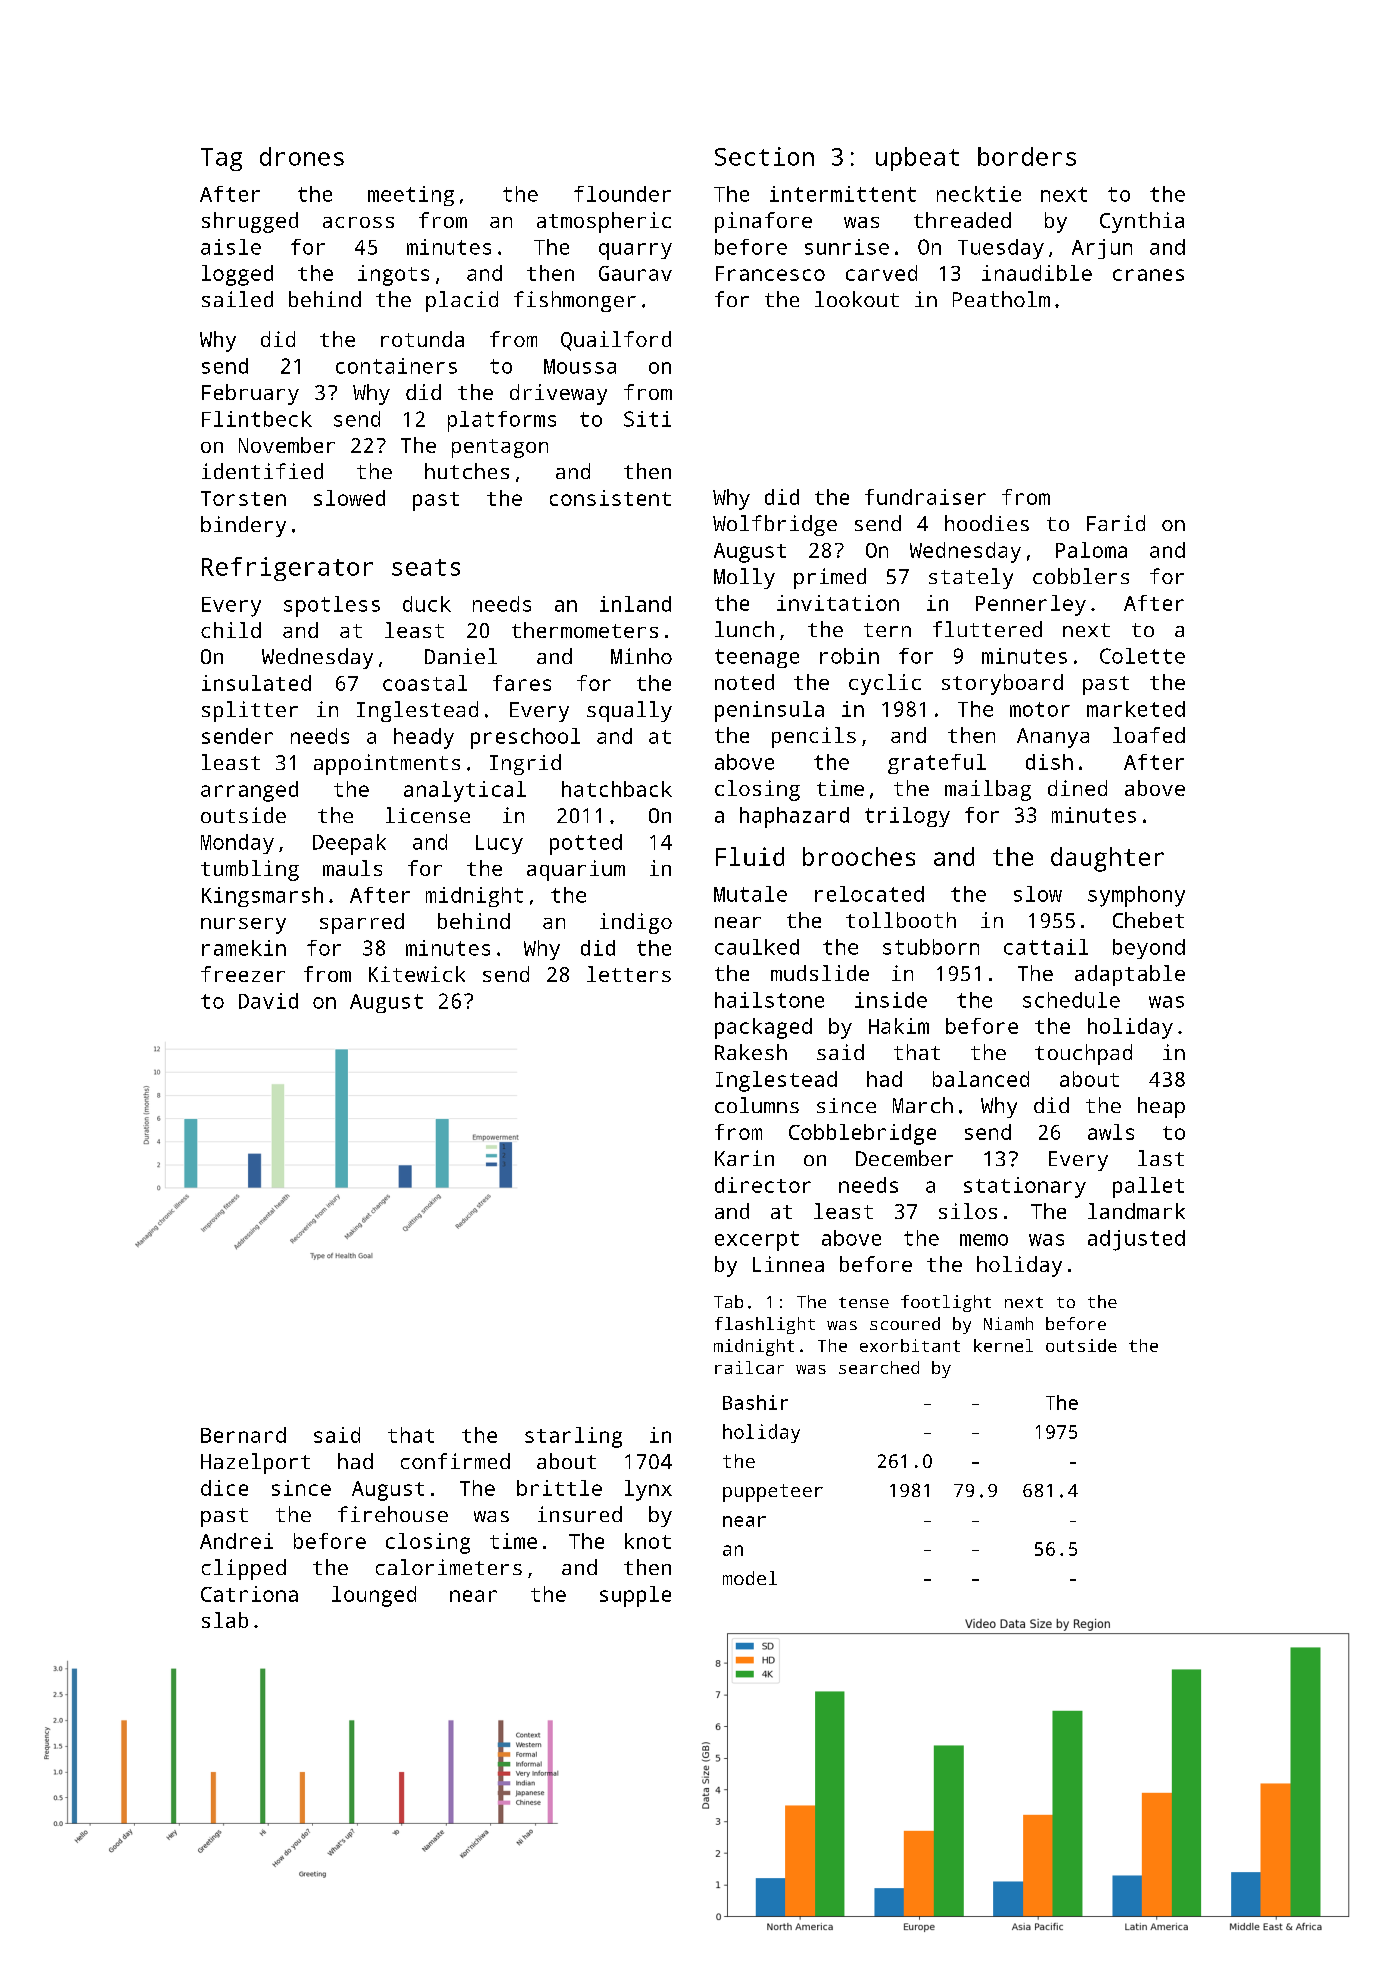 The image size is (1386, 1969). What do you see at coordinates (1136, 709) in the document?
I see `marketed` at bounding box center [1136, 709].
